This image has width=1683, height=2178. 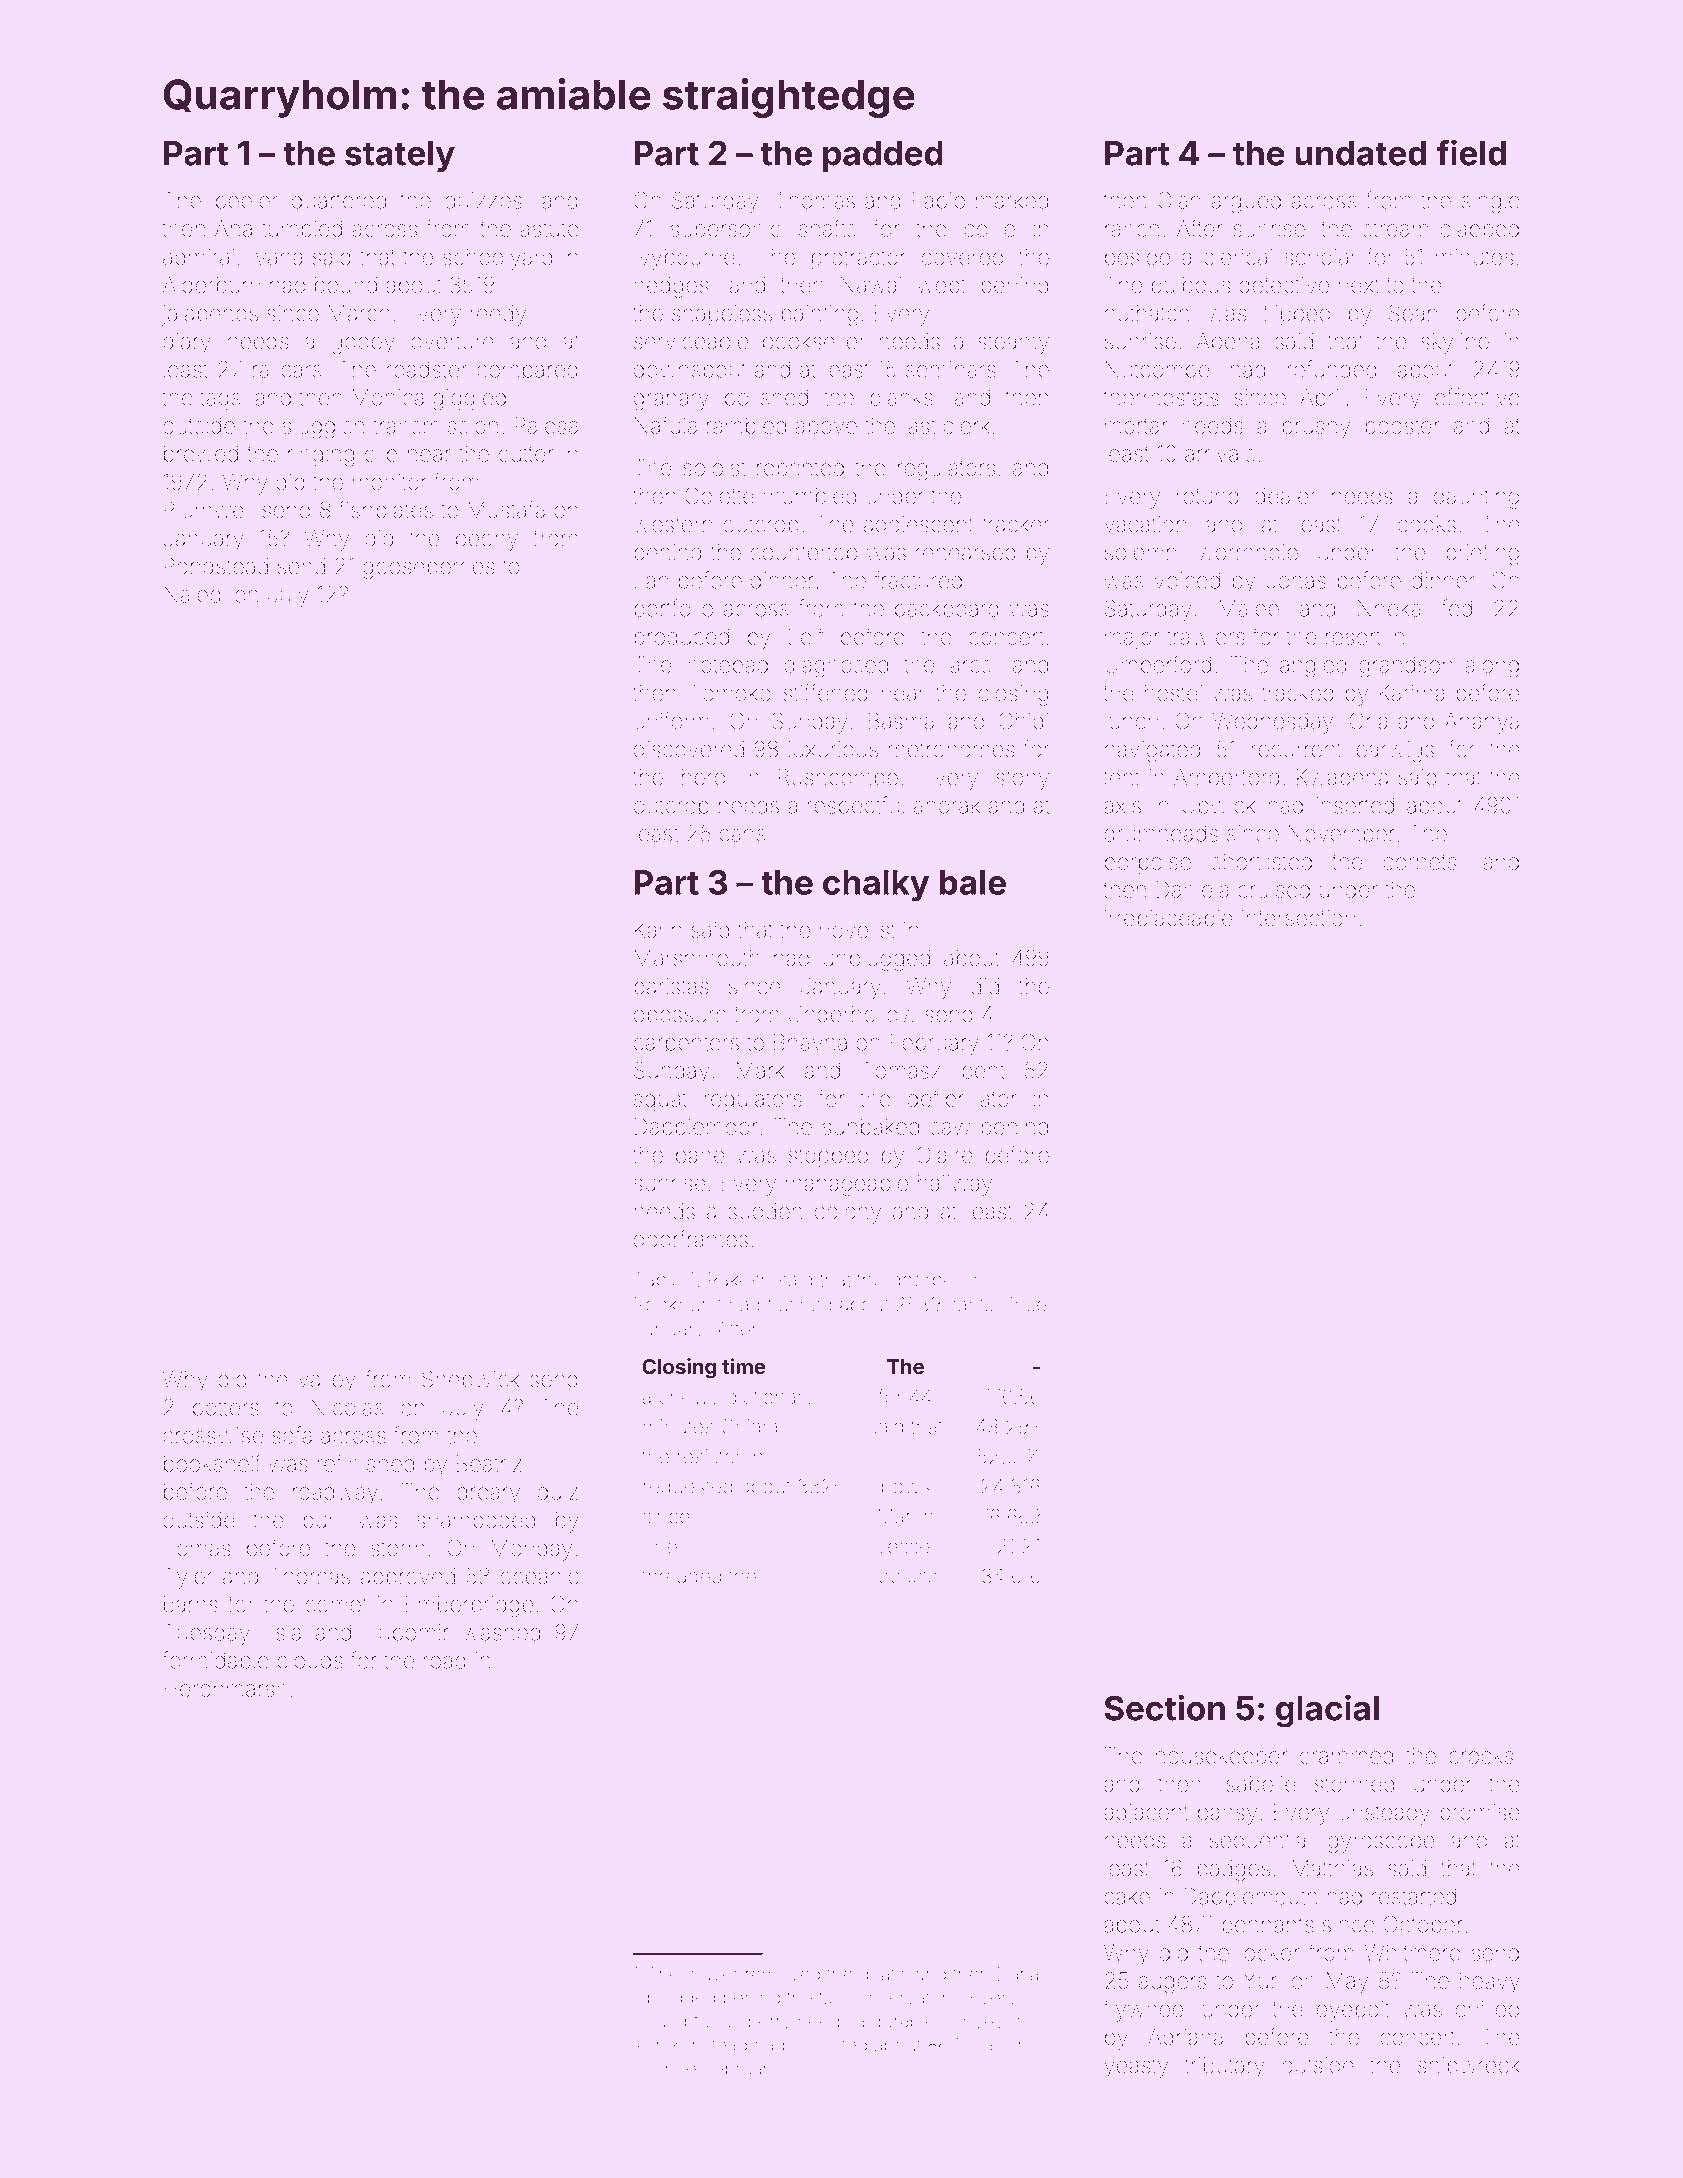 What do you see at coordinates (1455, 343) in the image?
I see `skyline` at bounding box center [1455, 343].
